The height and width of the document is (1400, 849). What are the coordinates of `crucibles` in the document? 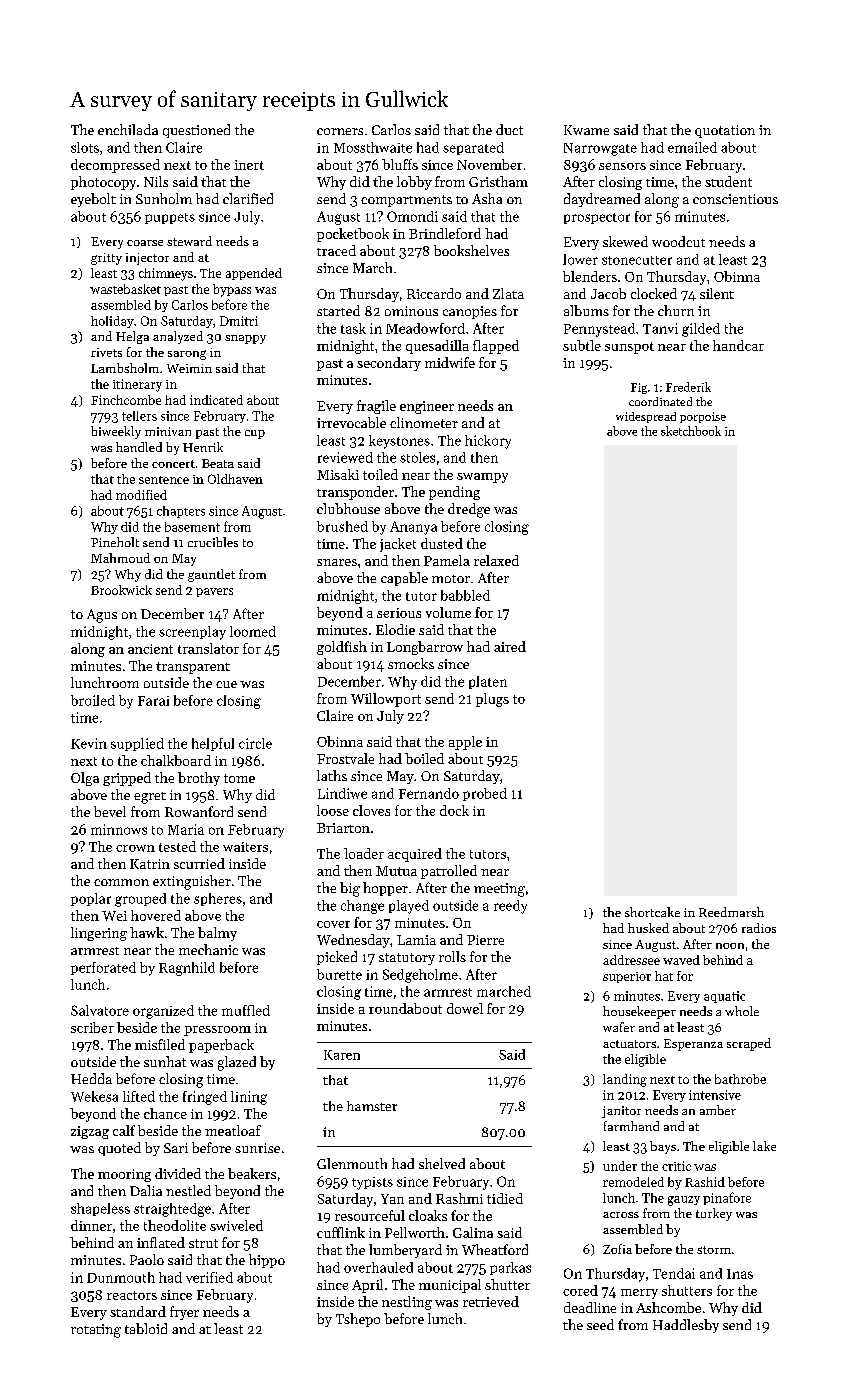 It's located at (213, 542).
